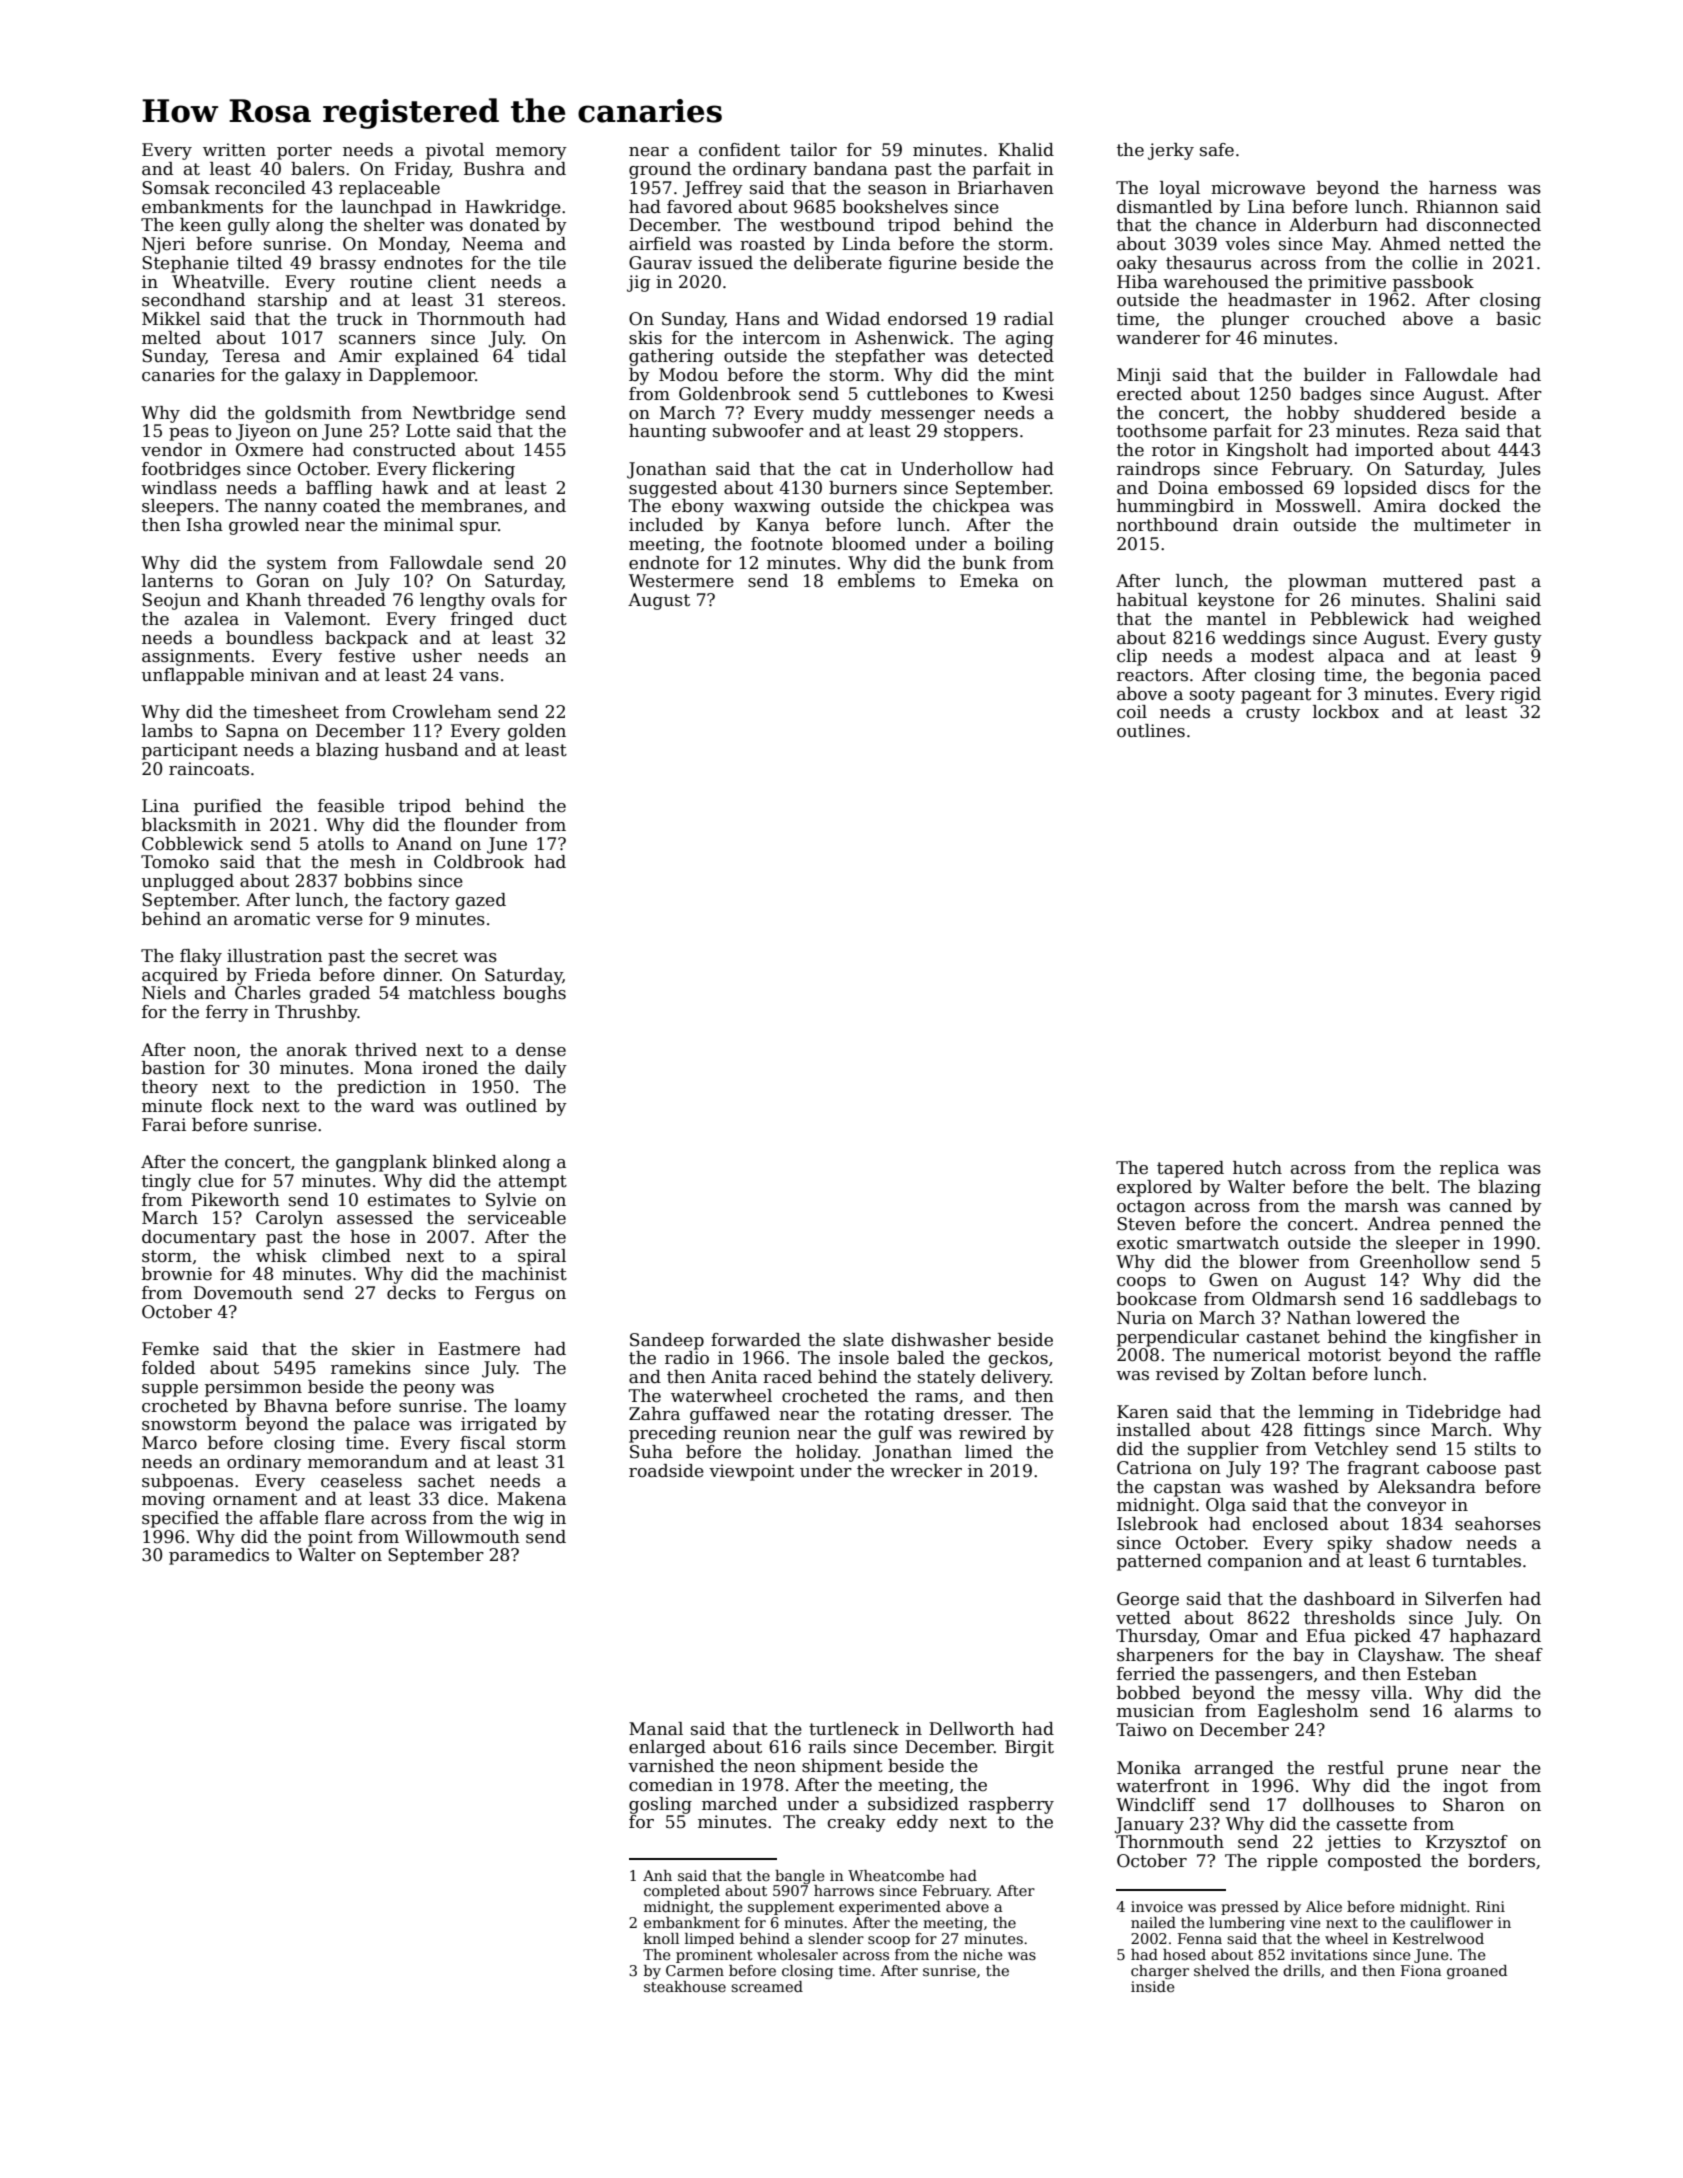 The height and width of the image is (2178, 1683). Describe the element at coordinates (494, 169) in the image. I see `Bushra` at that location.
